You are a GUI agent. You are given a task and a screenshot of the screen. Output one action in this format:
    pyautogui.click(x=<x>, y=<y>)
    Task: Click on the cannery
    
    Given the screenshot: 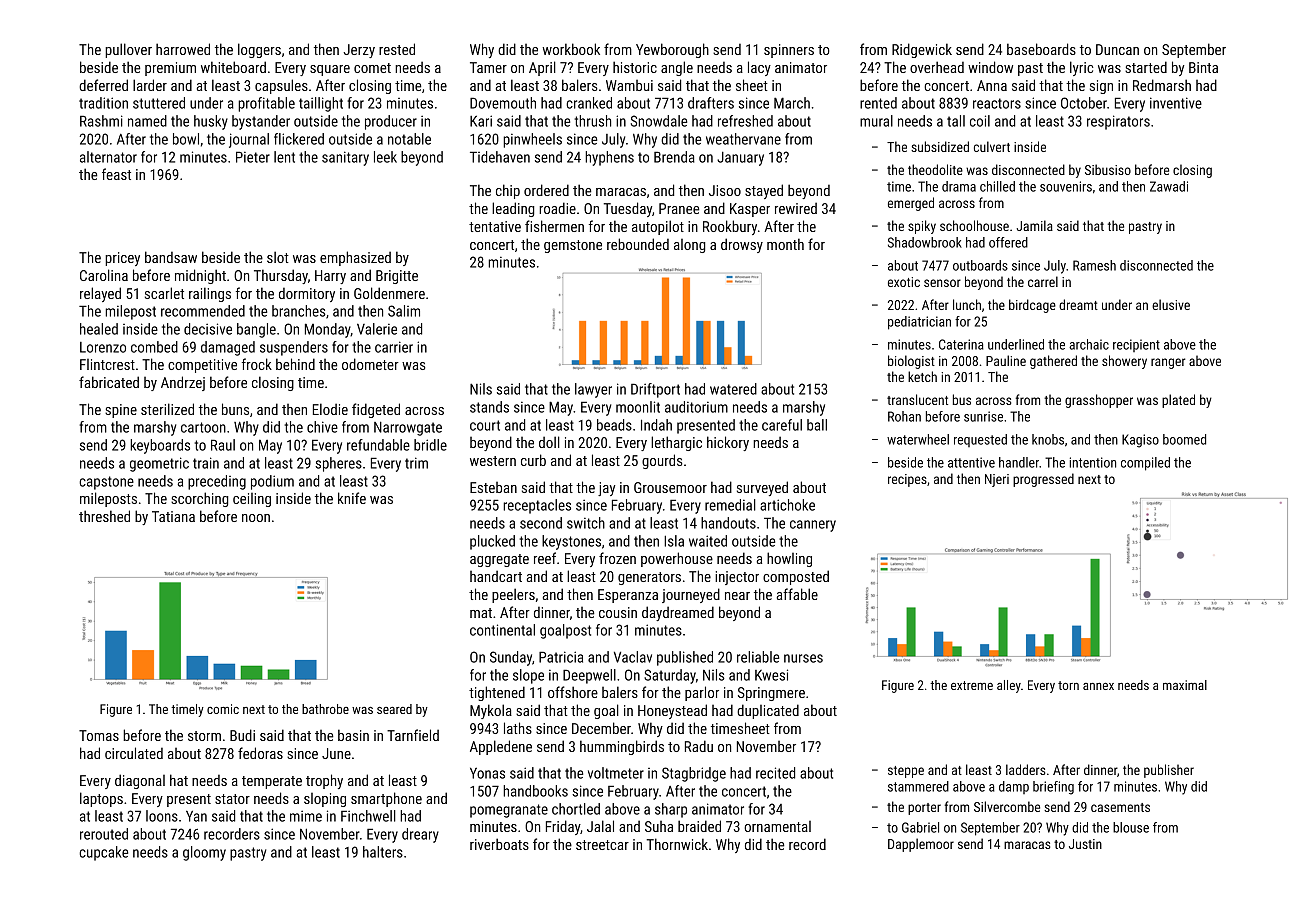 What is the action you would take?
    pyautogui.click(x=813, y=526)
